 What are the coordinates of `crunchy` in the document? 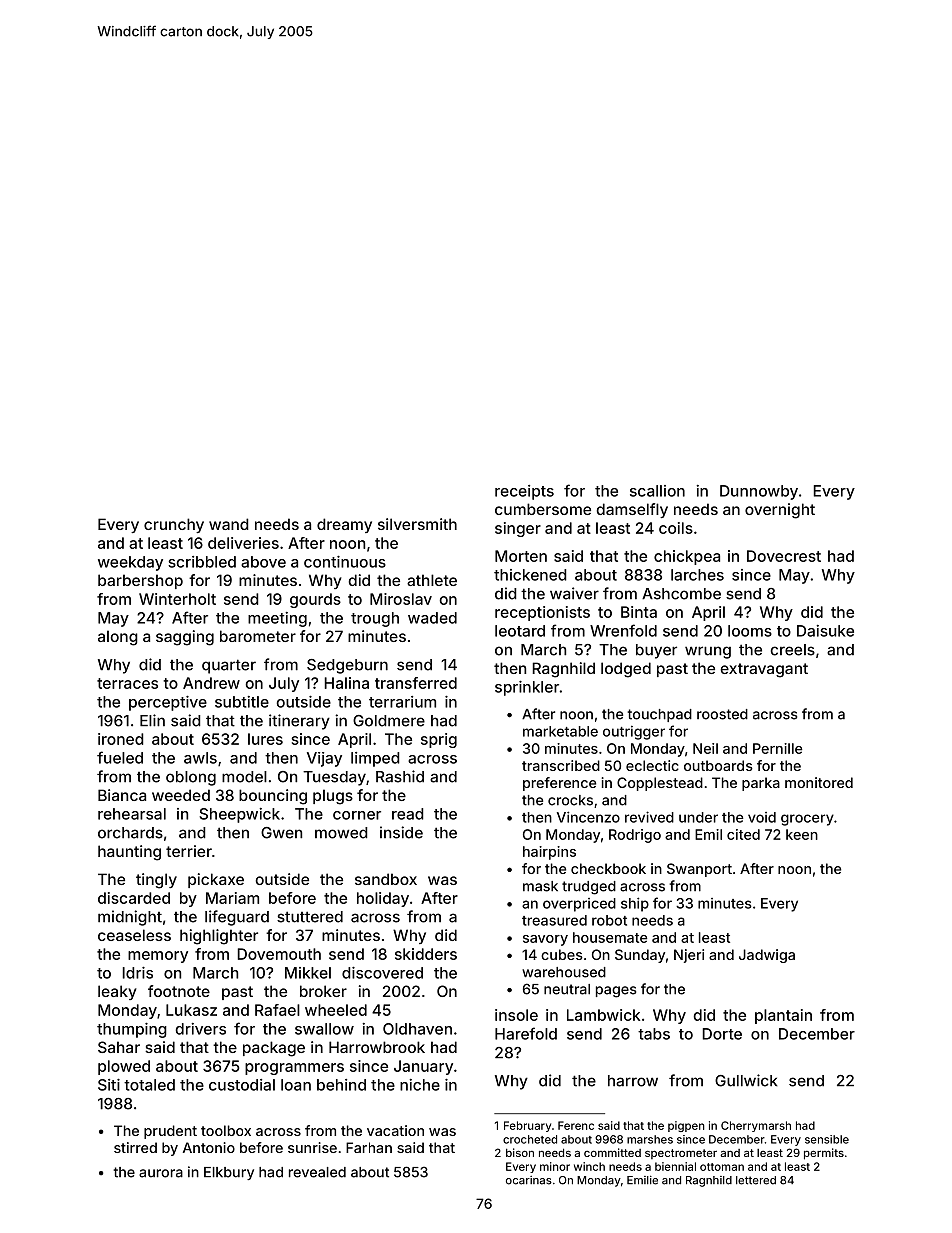 It's located at (174, 525).
